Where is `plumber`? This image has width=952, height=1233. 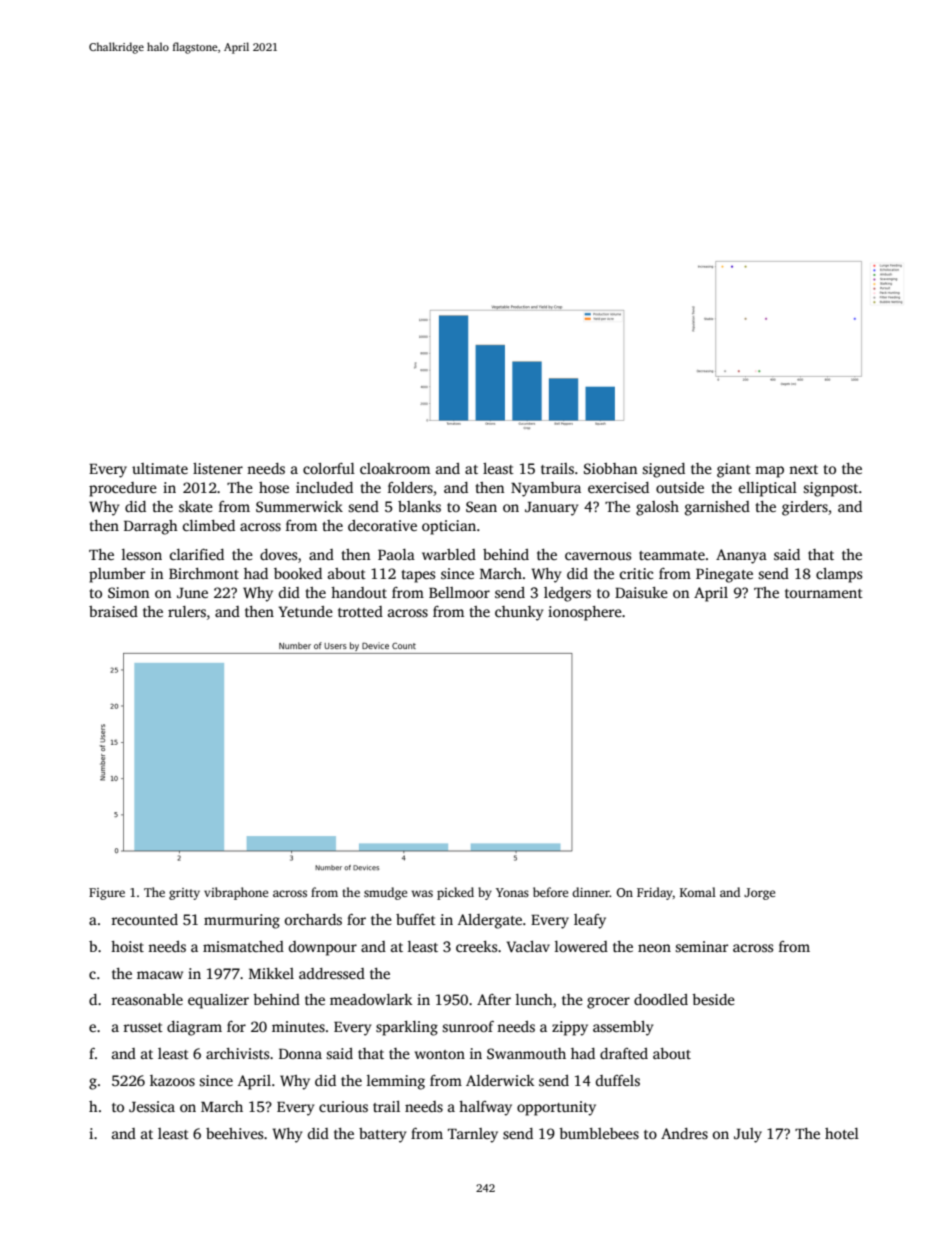
plumber is located at coordinates (117, 575).
